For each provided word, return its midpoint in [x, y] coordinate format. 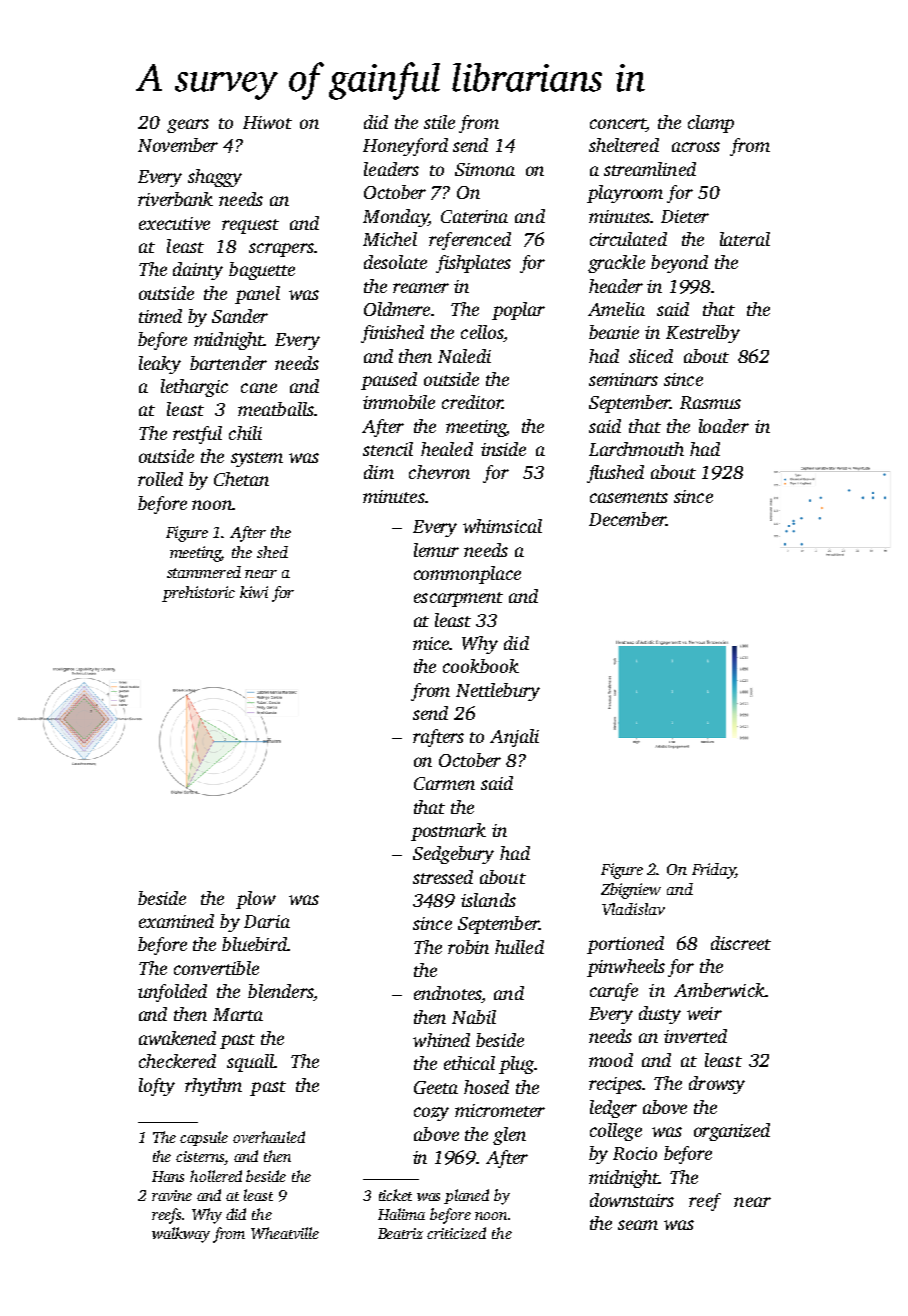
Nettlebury [498, 692]
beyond [679, 264]
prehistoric [198, 594]
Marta [238, 1014]
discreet [741, 943]
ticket [395, 1195]
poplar [518, 311]
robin [468, 947]
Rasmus [710, 402]
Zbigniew [631, 891]
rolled [160, 479]
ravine [172, 1195]
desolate [395, 262]
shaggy [215, 178]
